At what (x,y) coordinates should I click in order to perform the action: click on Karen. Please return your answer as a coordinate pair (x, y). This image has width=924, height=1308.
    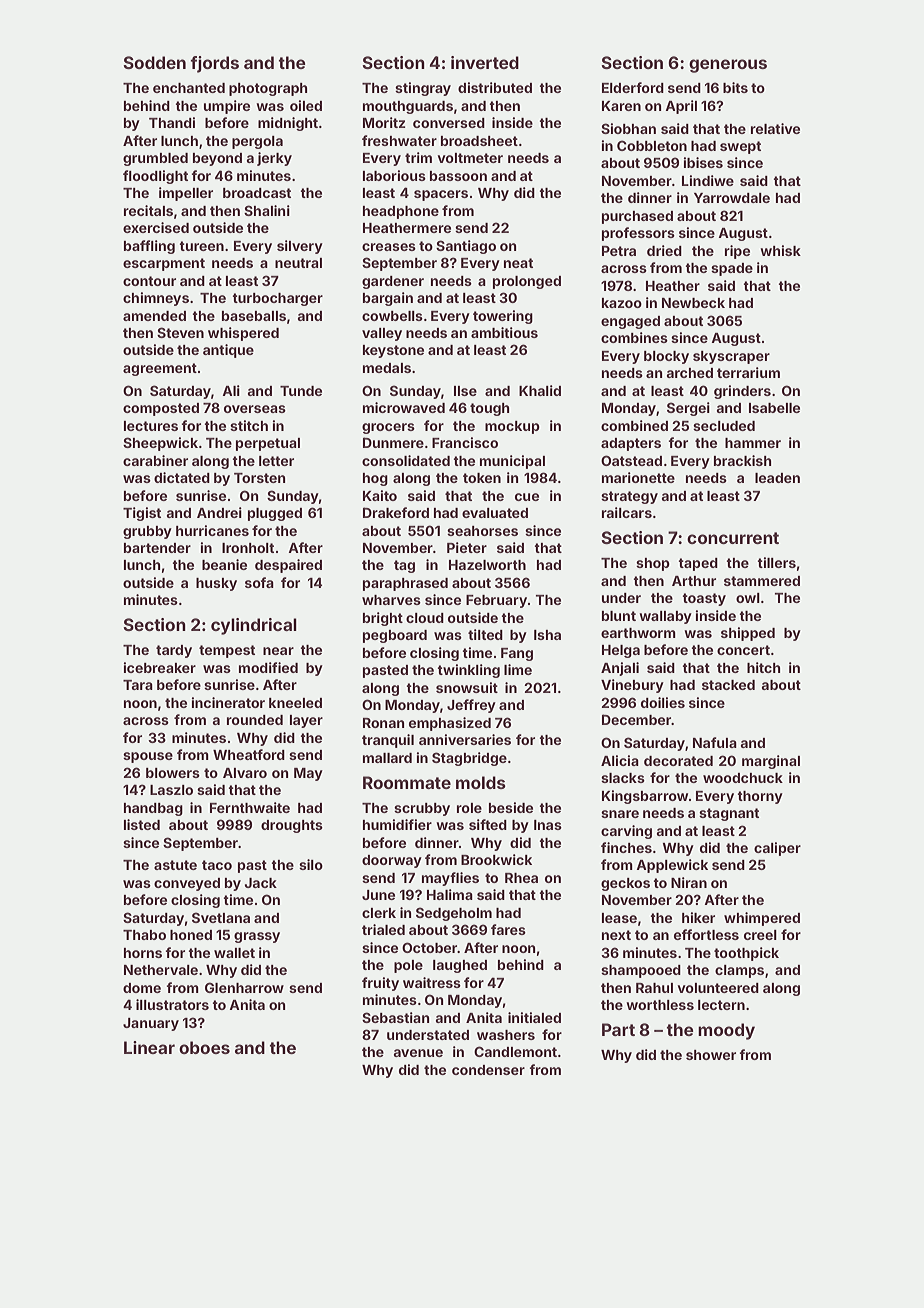
    Looking at the image, I should click on (621, 106).
